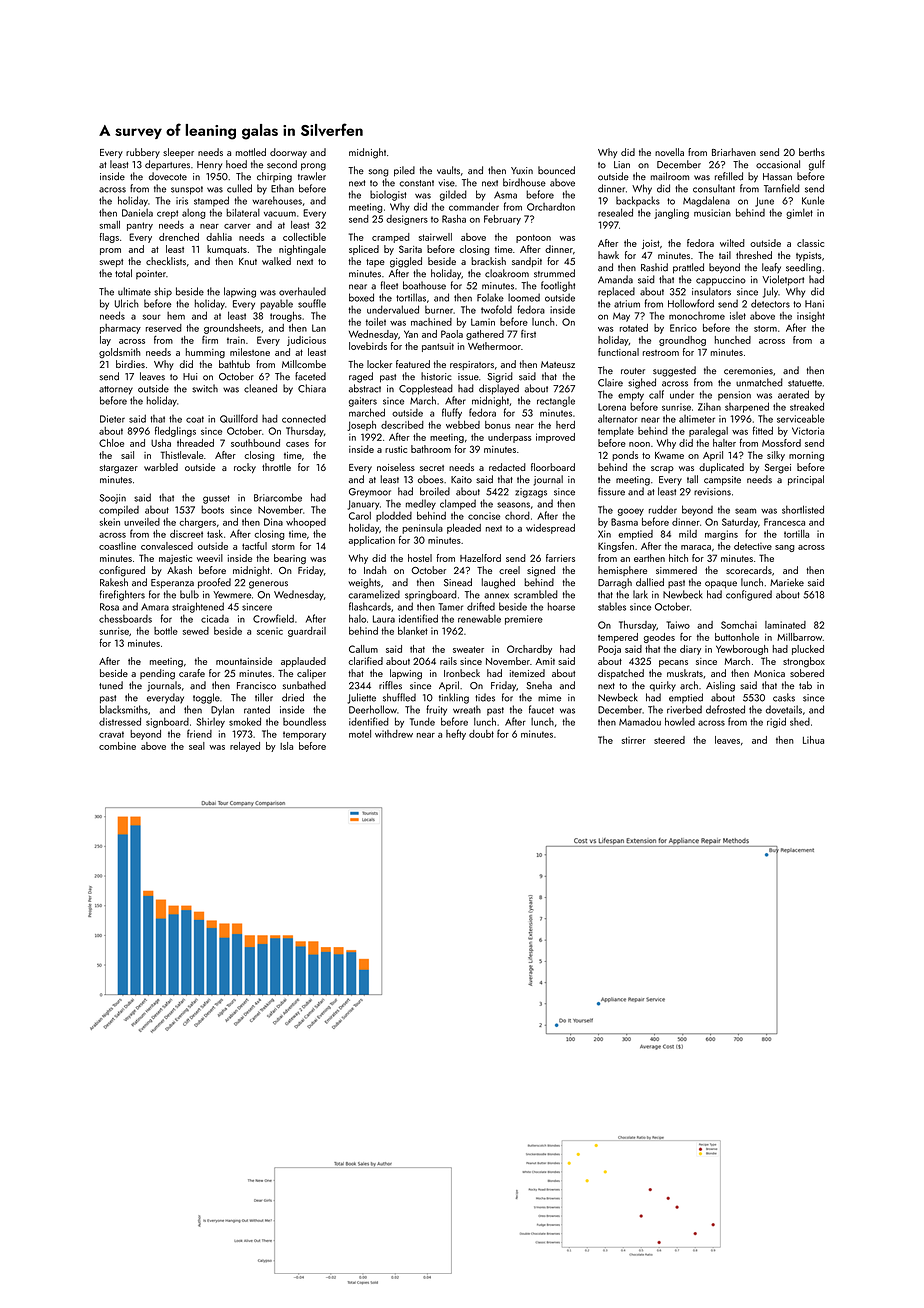 This screenshot has width=924, height=1308. Describe the element at coordinates (621, 674) in the screenshot. I see `dispatched` at that location.
